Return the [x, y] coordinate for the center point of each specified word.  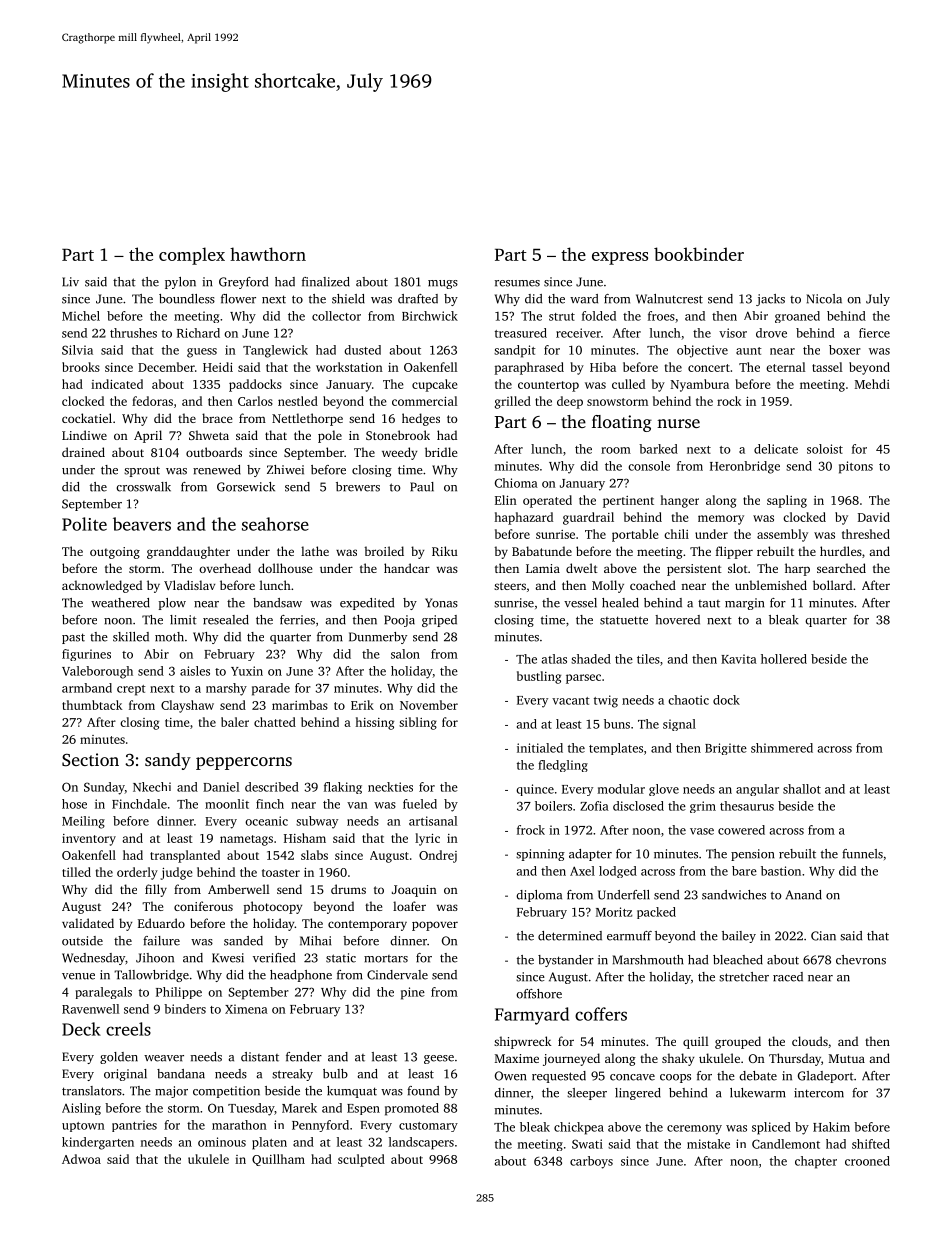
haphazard [523, 518]
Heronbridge [745, 467]
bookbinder [699, 254]
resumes [517, 283]
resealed [226, 620]
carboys [591, 1162]
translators [92, 1091]
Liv [70, 282]
